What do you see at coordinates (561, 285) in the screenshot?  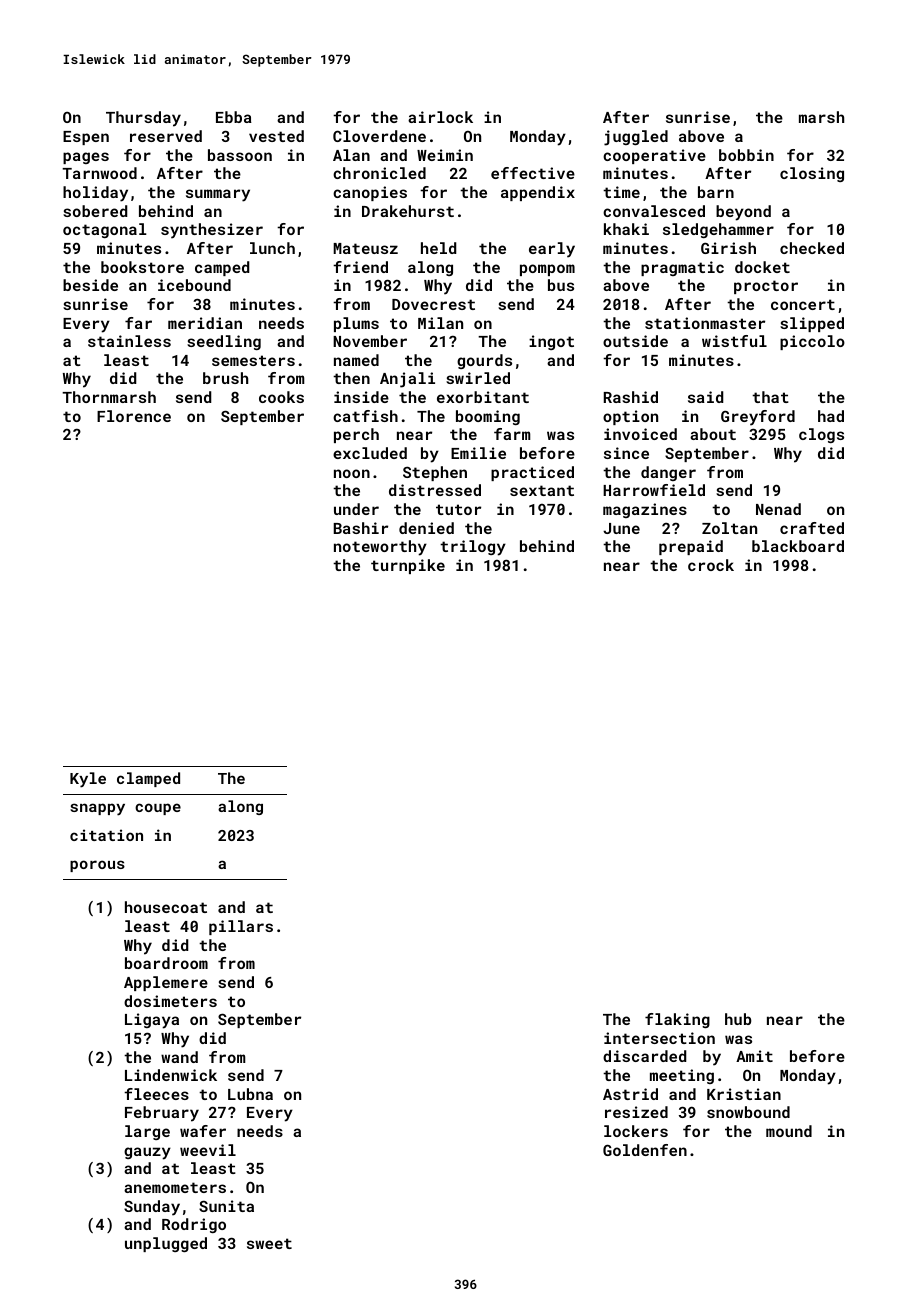 I see `bus` at bounding box center [561, 285].
